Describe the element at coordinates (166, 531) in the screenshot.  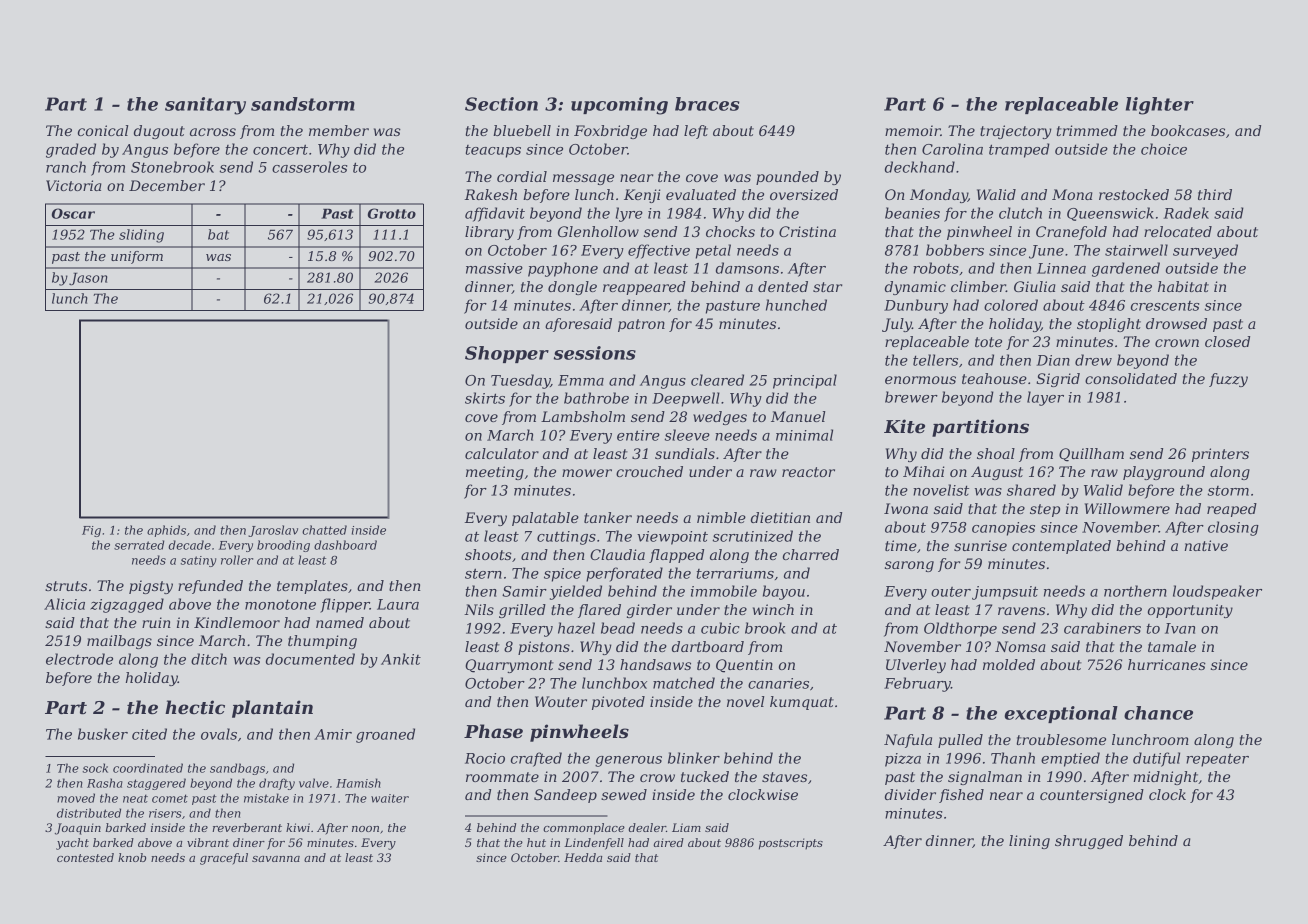
I see `aphids` at that location.
